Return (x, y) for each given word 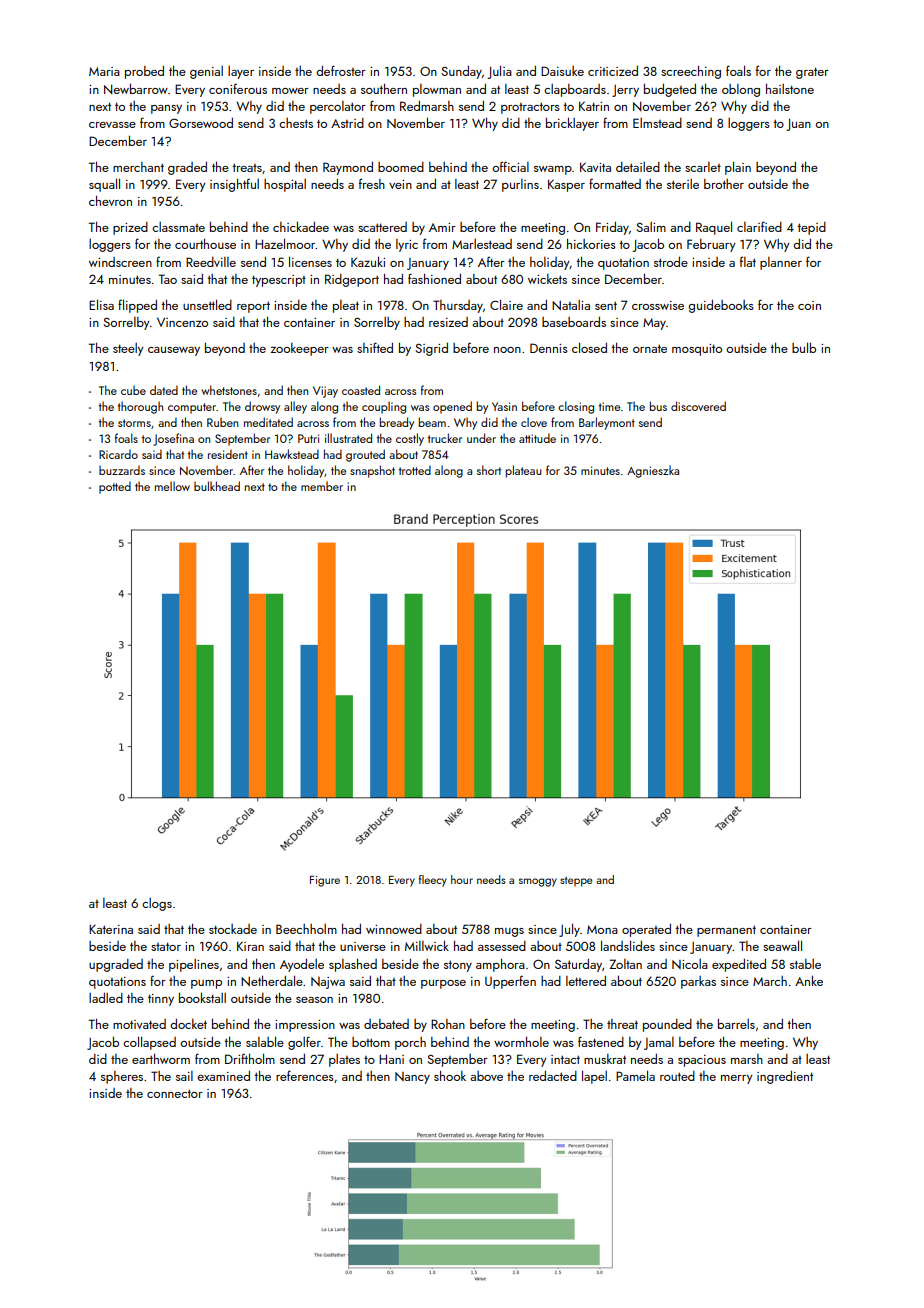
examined (223, 1076)
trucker (445, 438)
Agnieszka (653, 471)
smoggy (538, 882)
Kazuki (368, 261)
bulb (804, 347)
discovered (698, 406)
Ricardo (118, 454)
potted (115, 487)
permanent (726, 931)
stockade (233, 929)
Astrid (347, 123)
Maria (104, 71)
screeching (691, 72)
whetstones (229, 390)
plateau (523, 471)
